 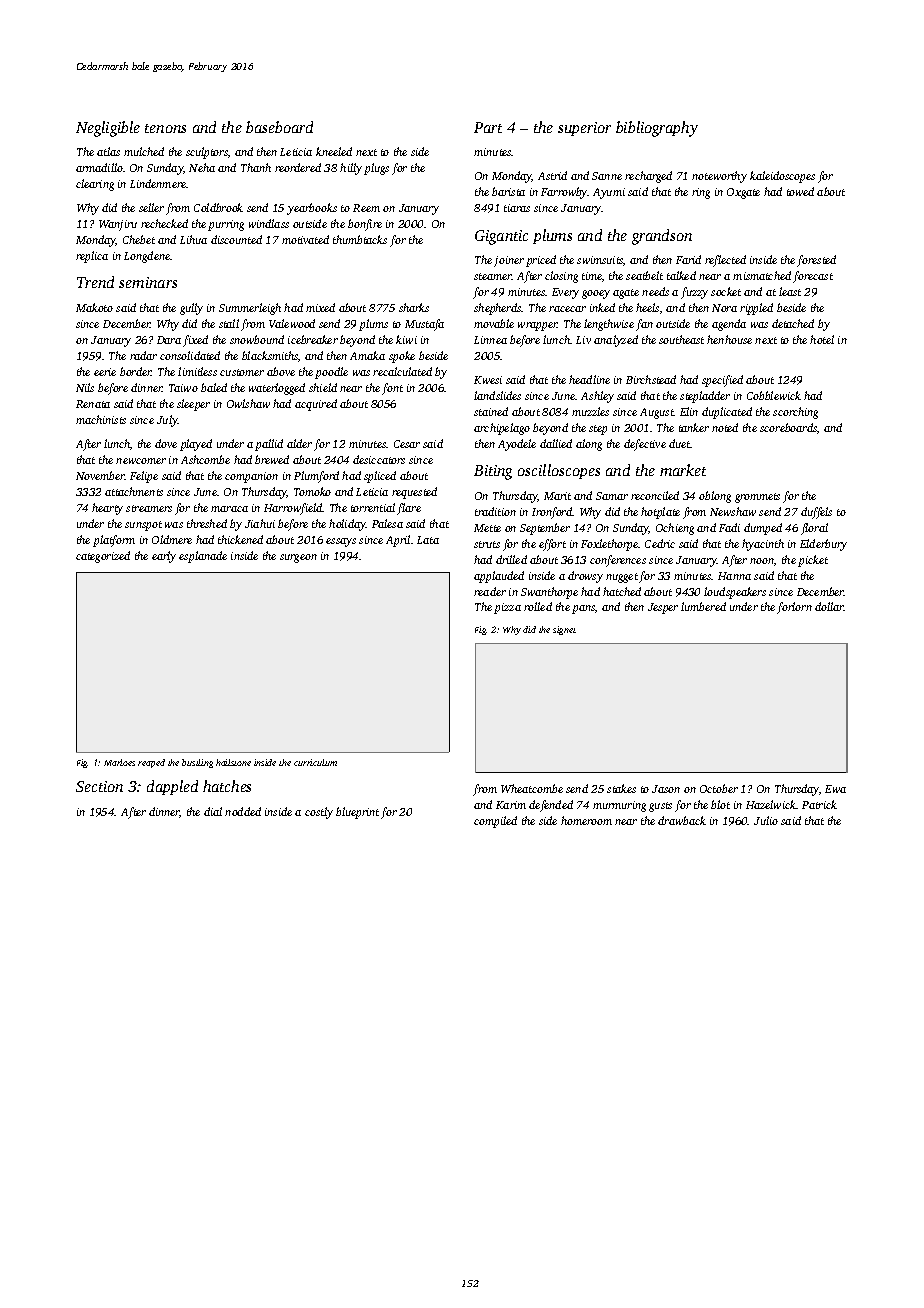 I want to click on Negligible, so click(x=108, y=129).
